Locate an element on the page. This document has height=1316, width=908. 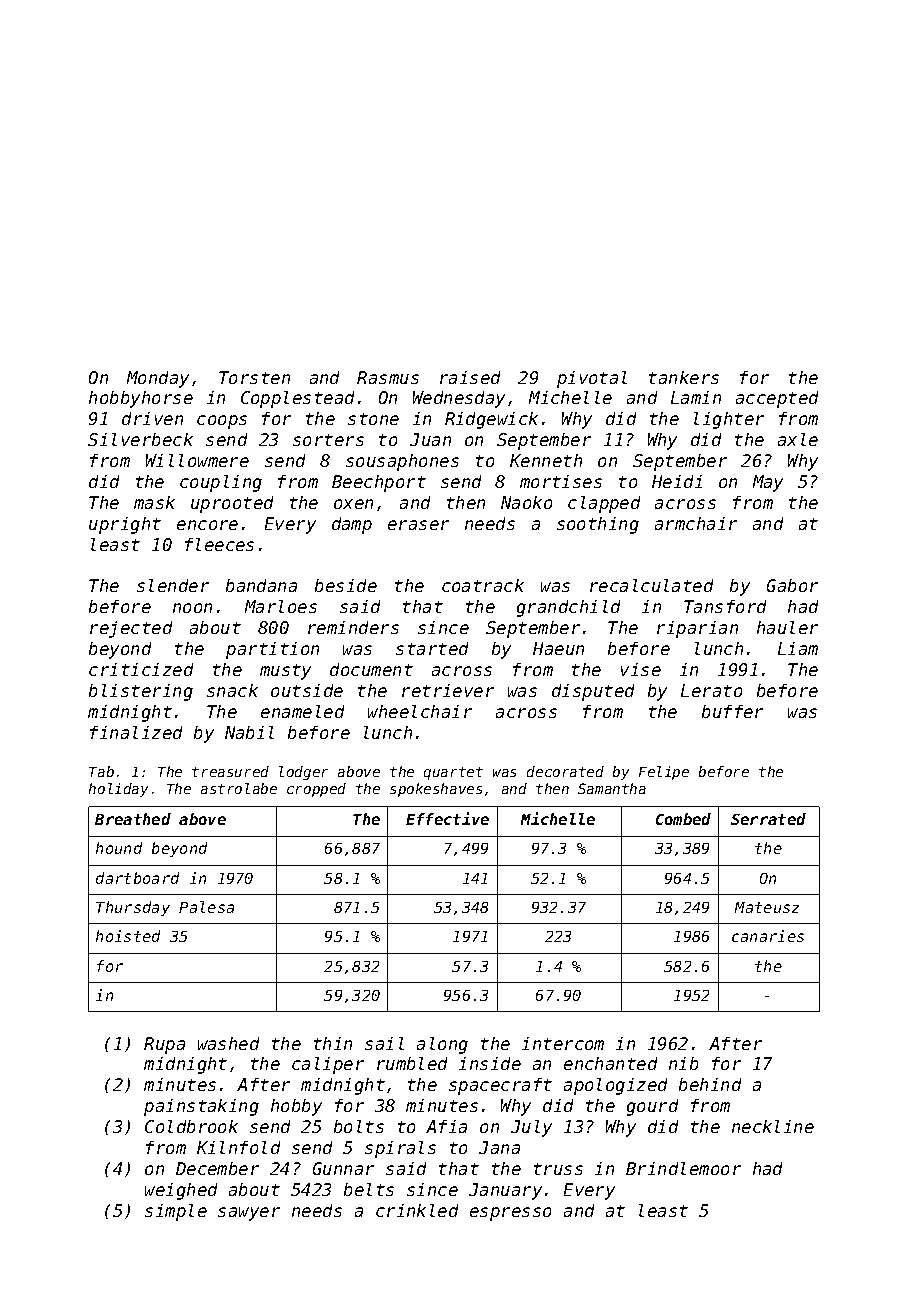
Lerato is located at coordinates (711, 690).
